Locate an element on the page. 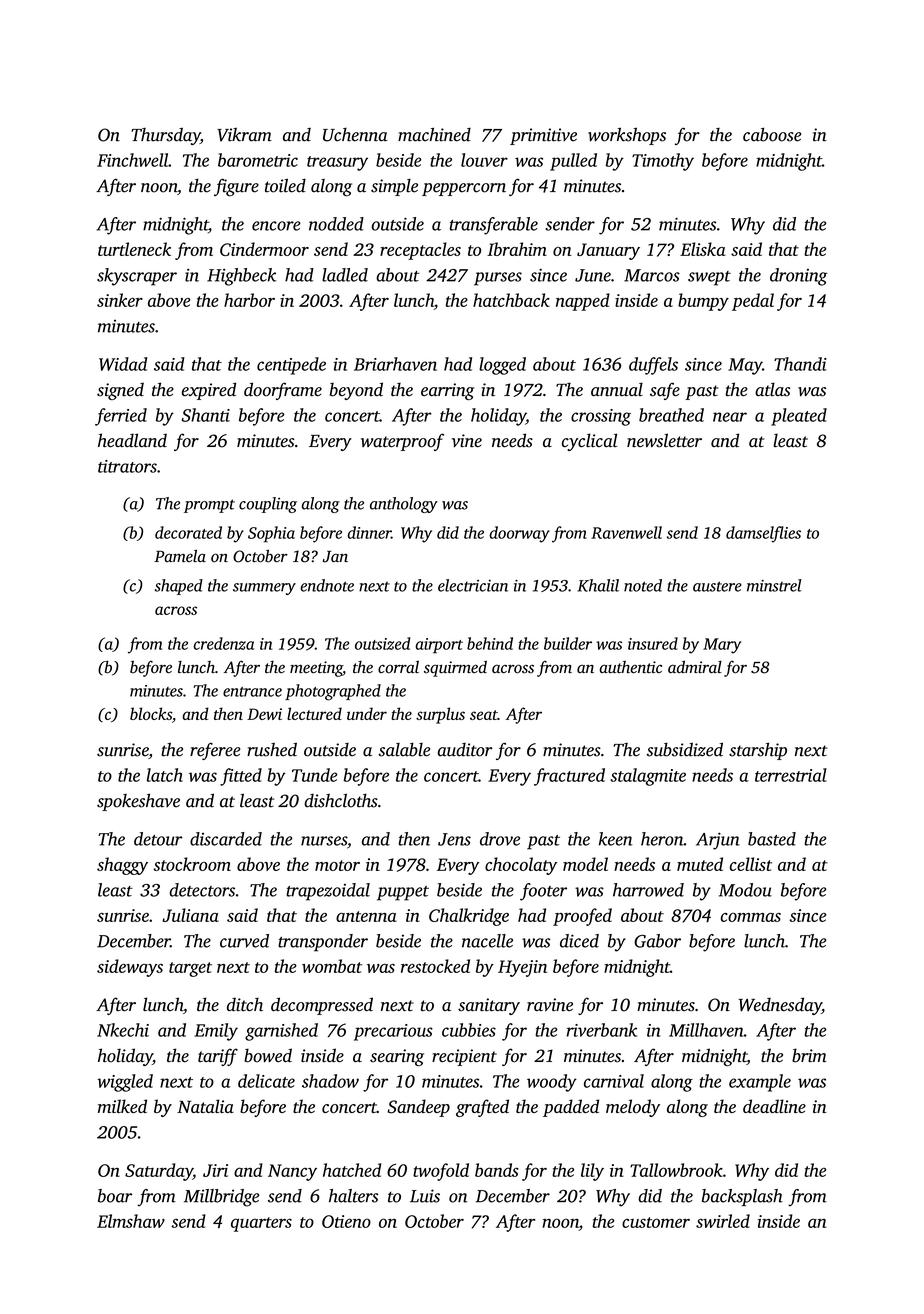 The image size is (924, 1314). heron is located at coordinates (662, 839).
